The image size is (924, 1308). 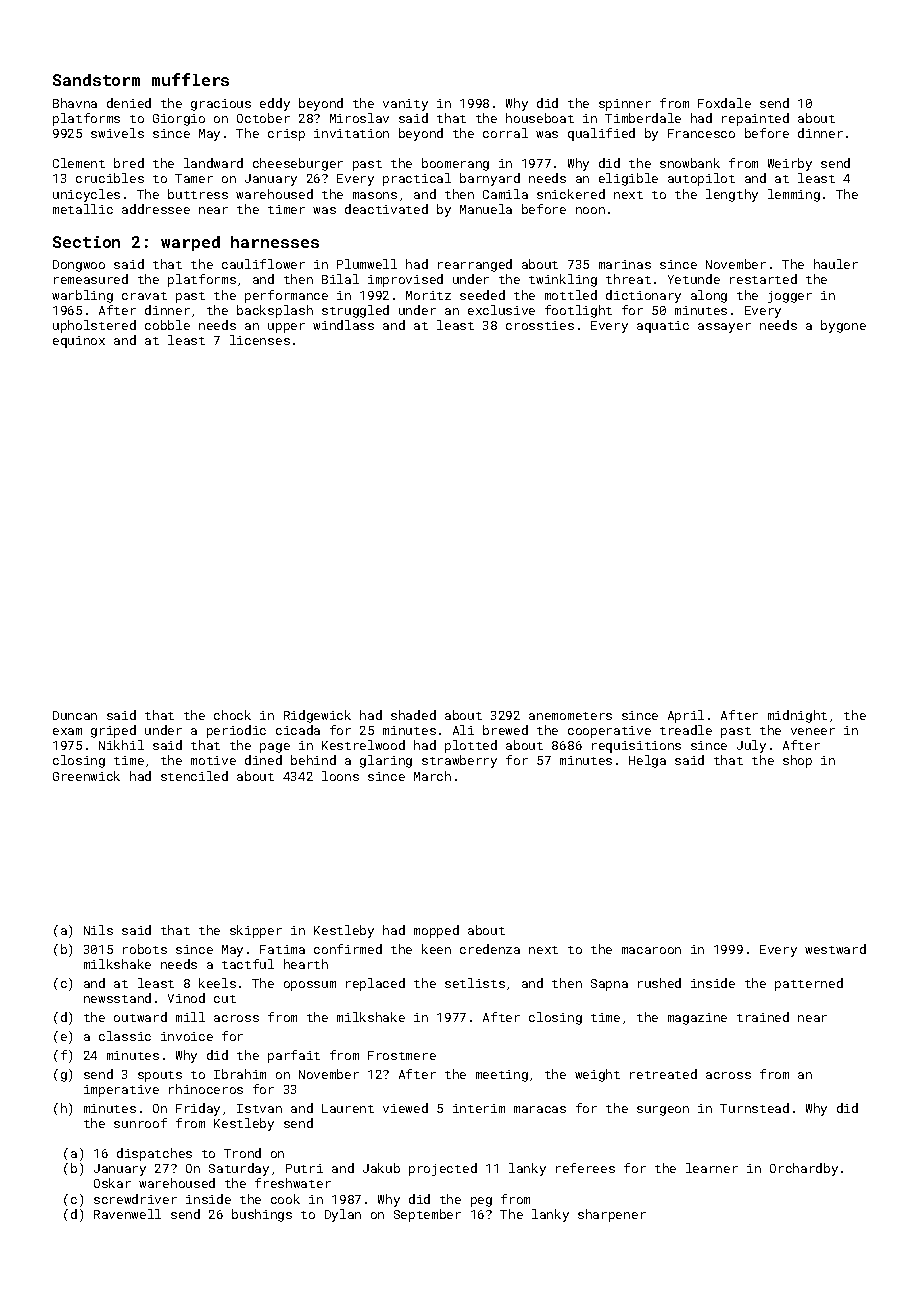 I want to click on spinner, so click(x=625, y=105).
